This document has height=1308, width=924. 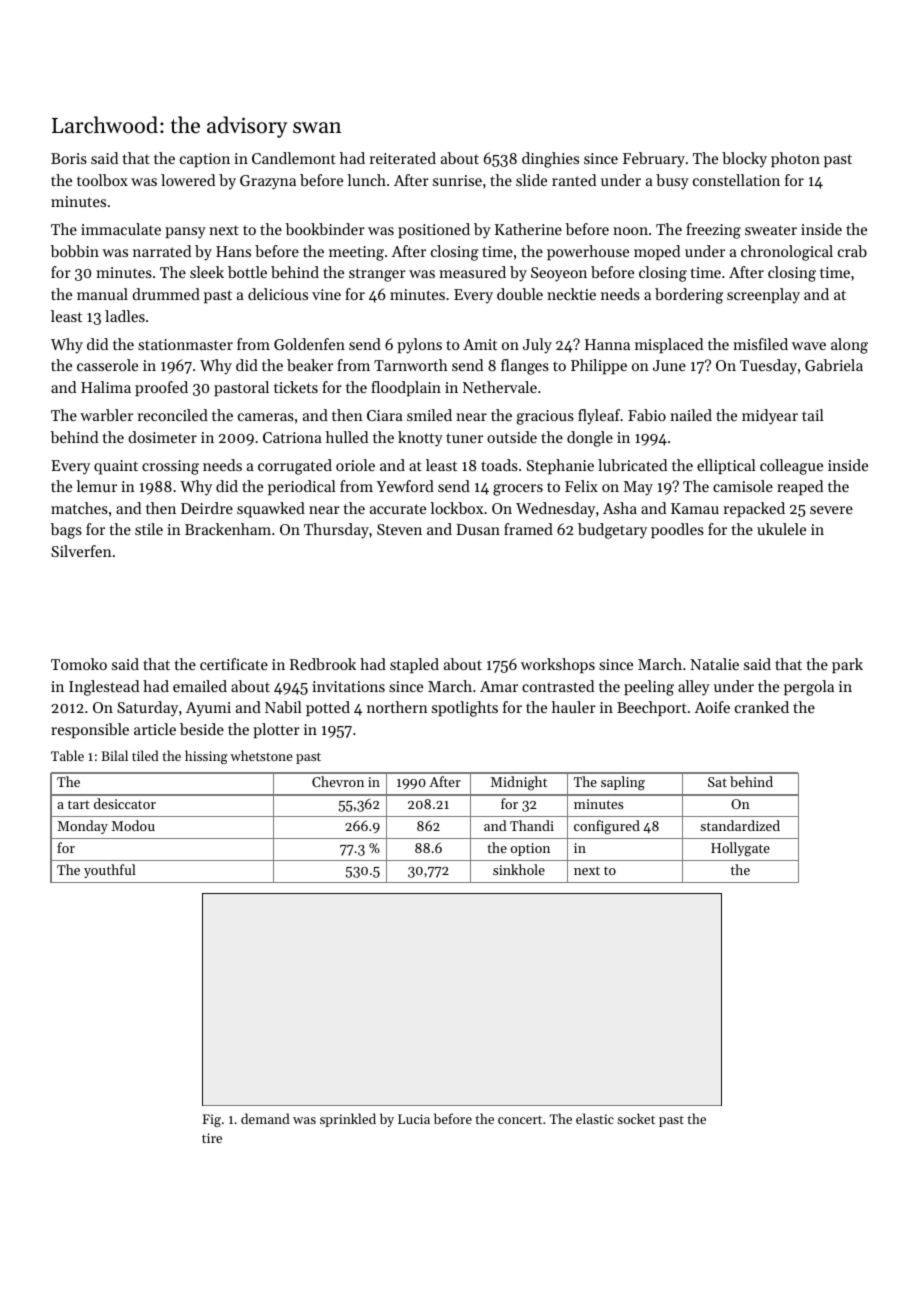 What do you see at coordinates (81, 551) in the document?
I see `Silverfen` at bounding box center [81, 551].
